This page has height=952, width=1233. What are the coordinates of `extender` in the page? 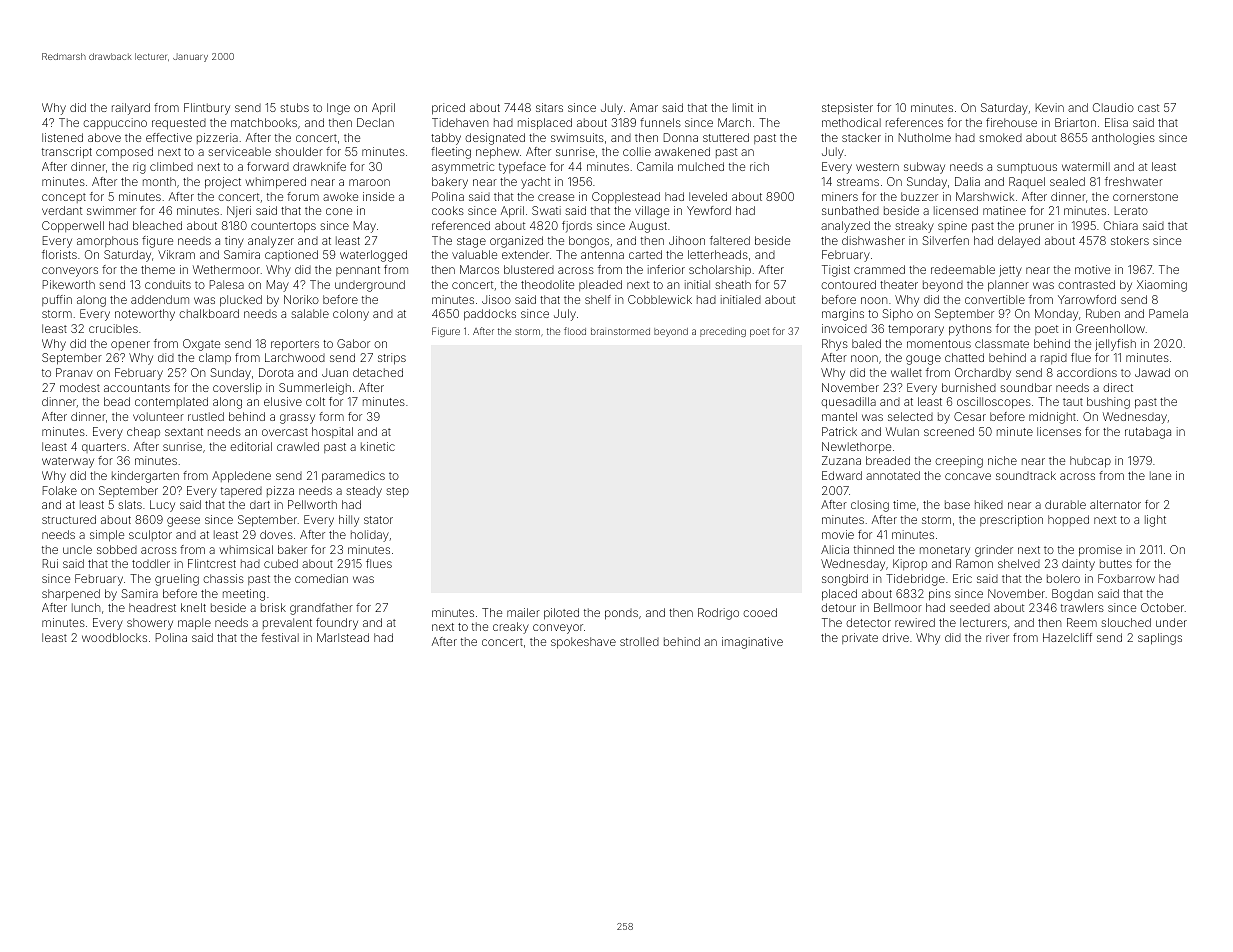 It's located at (525, 254).
